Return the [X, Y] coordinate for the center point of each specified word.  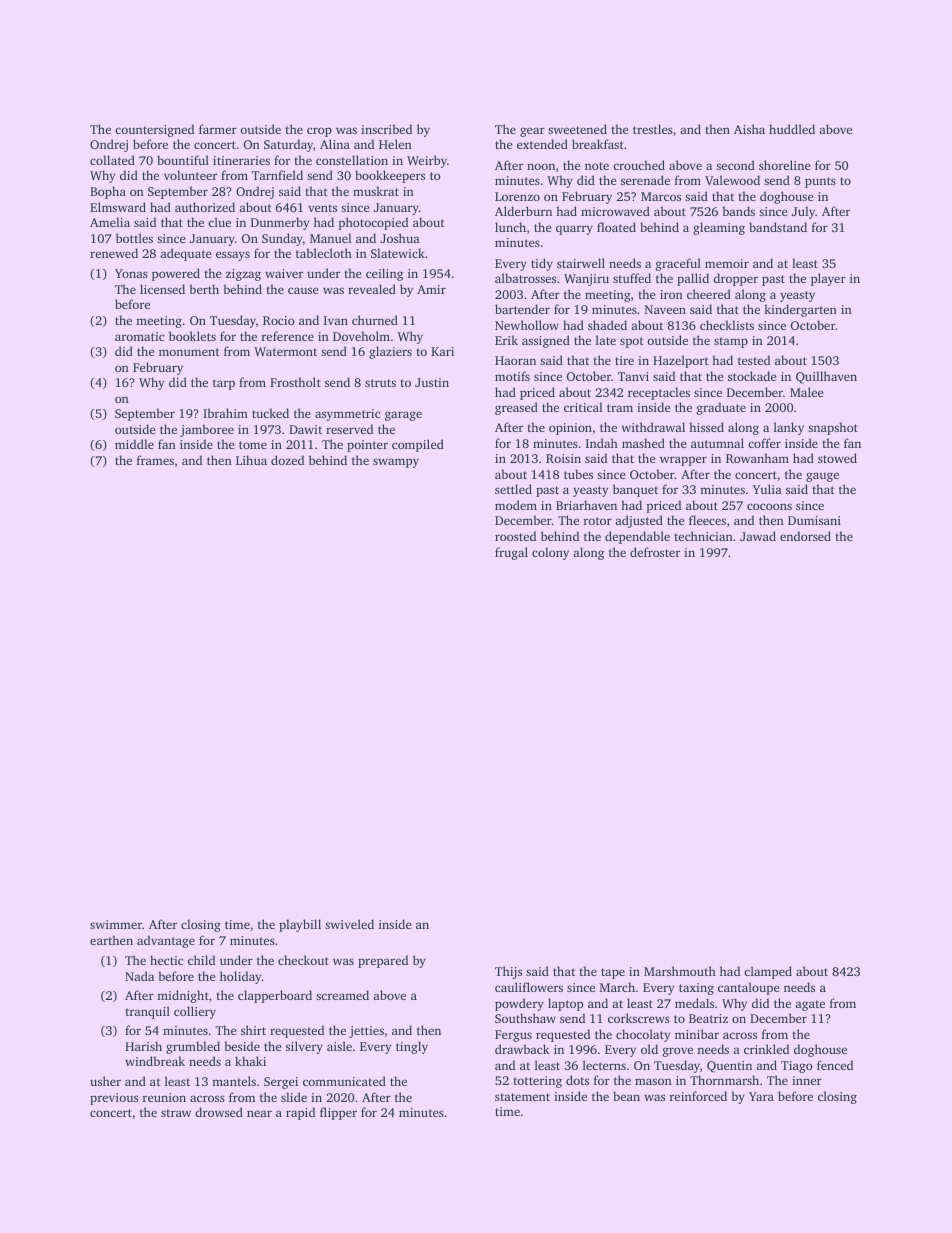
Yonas [131, 273]
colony [550, 553]
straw [176, 1113]
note [597, 166]
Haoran [515, 360]
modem [516, 505]
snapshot [833, 428]
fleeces [707, 520]
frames [155, 460]
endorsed [805, 536]
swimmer [116, 924]
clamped [768, 972]
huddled [792, 129]
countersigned [154, 130]
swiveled [349, 924]
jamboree [207, 430]
